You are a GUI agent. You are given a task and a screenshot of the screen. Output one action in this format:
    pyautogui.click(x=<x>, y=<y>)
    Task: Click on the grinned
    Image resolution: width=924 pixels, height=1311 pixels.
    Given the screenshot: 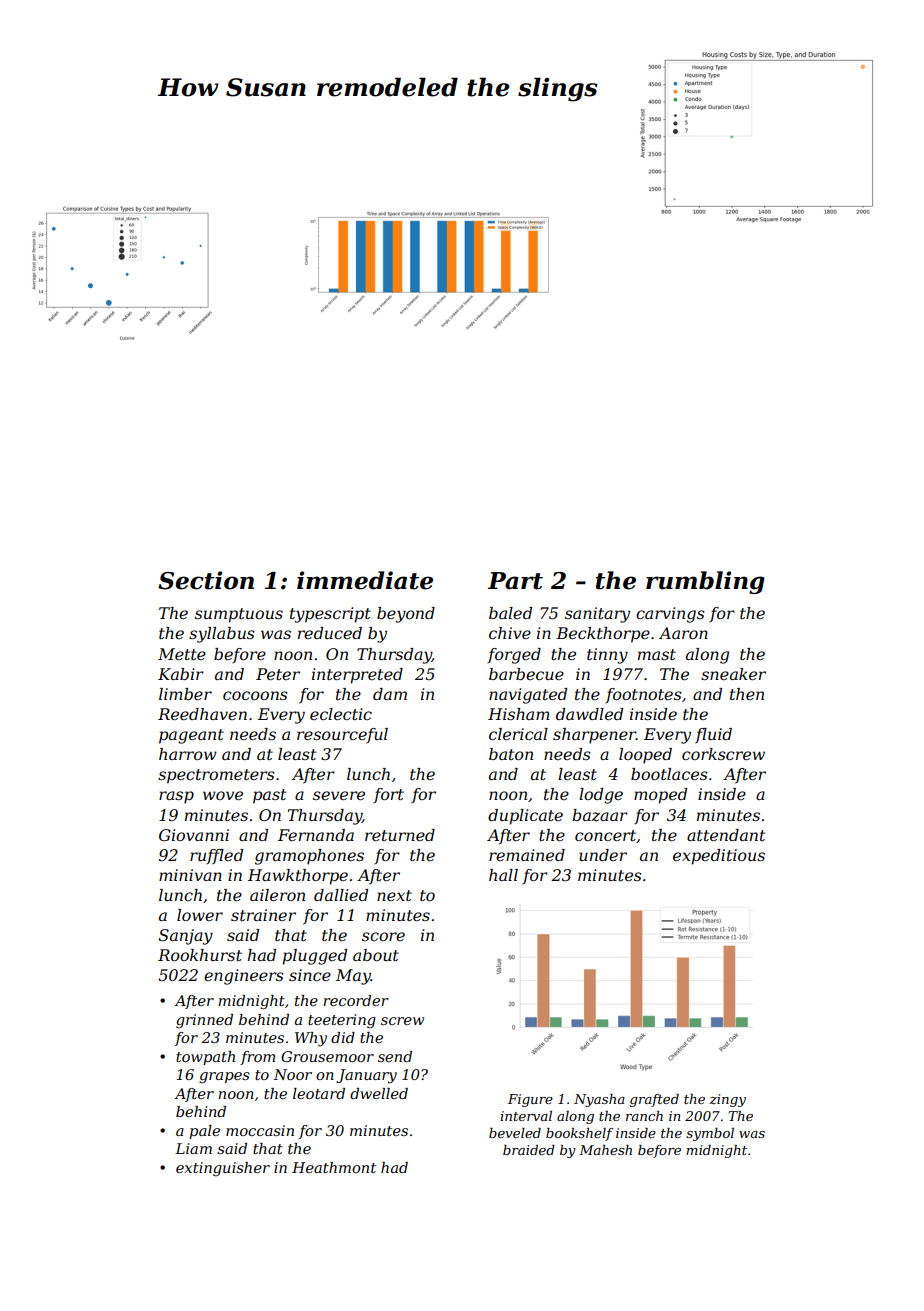 What is the action you would take?
    pyautogui.click(x=204, y=1021)
